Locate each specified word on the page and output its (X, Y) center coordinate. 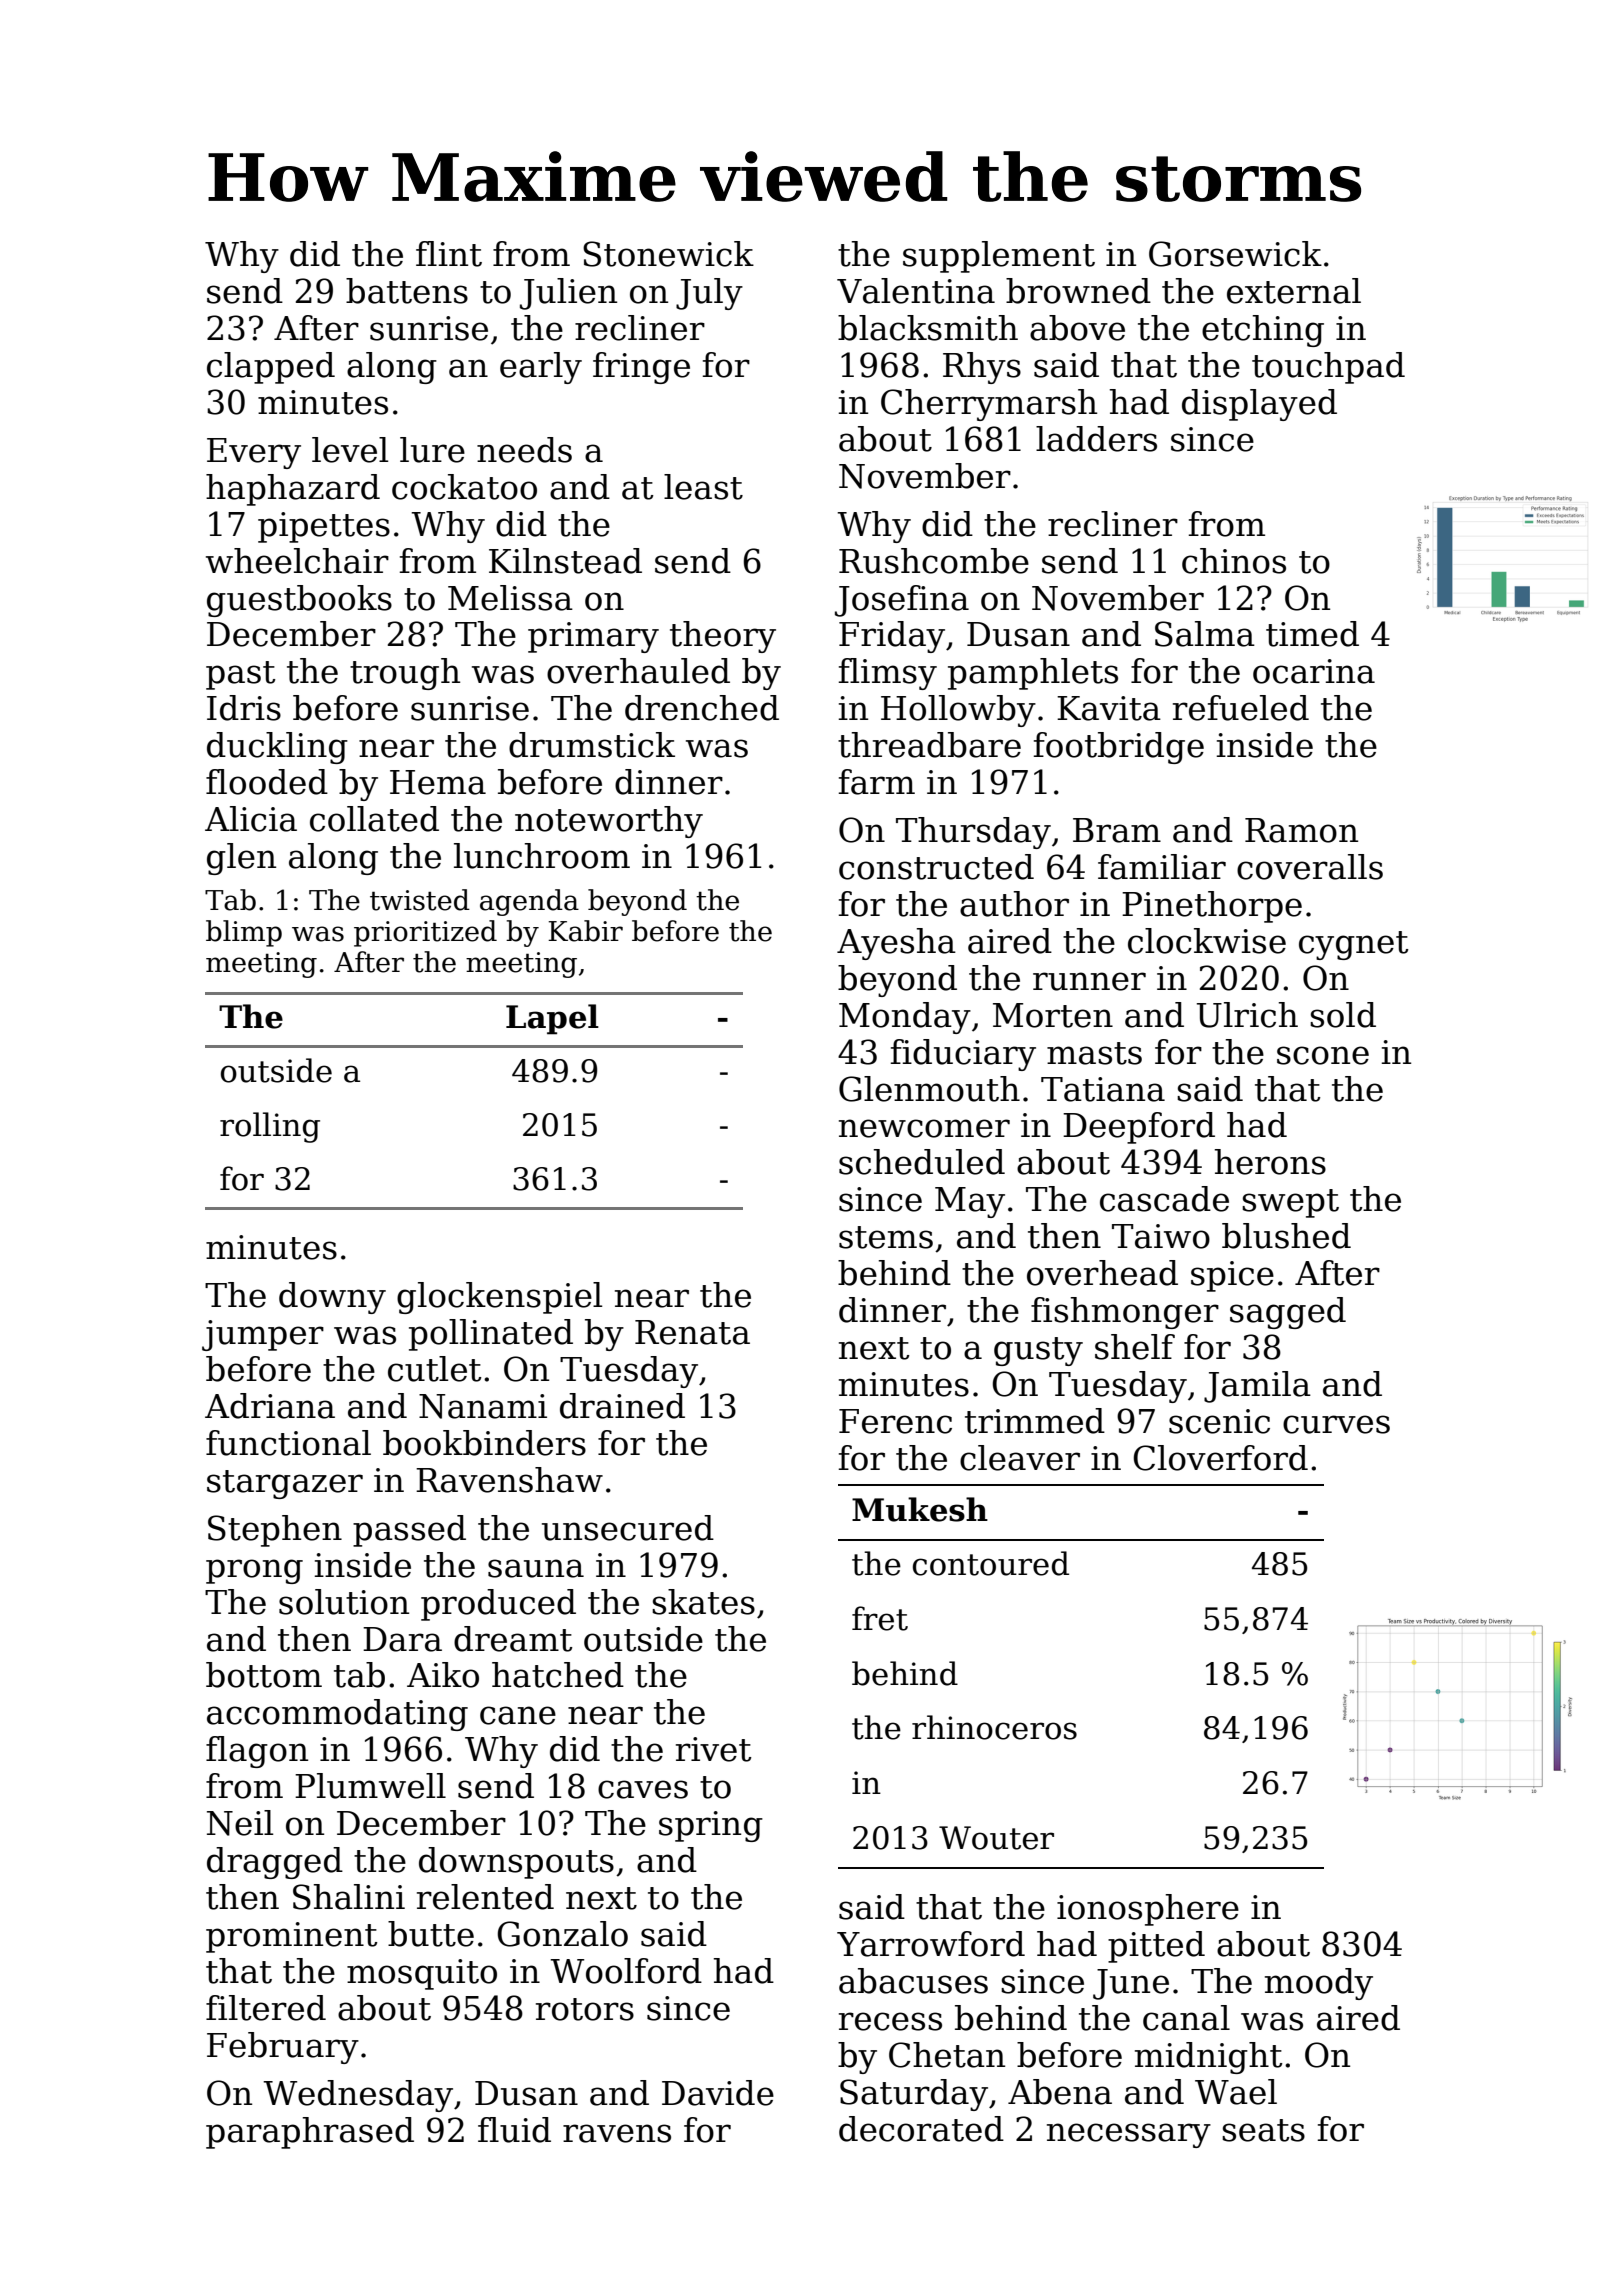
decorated (921, 2129)
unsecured (628, 1528)
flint (449, 254)
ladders (1096, 439)
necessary (1129, 2135)
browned (1078, 291)
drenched (702, 708)
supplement (999, 257)
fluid (514, 2130)
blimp (244, 933)
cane (518, 1715)
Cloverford (1220, 1458)
